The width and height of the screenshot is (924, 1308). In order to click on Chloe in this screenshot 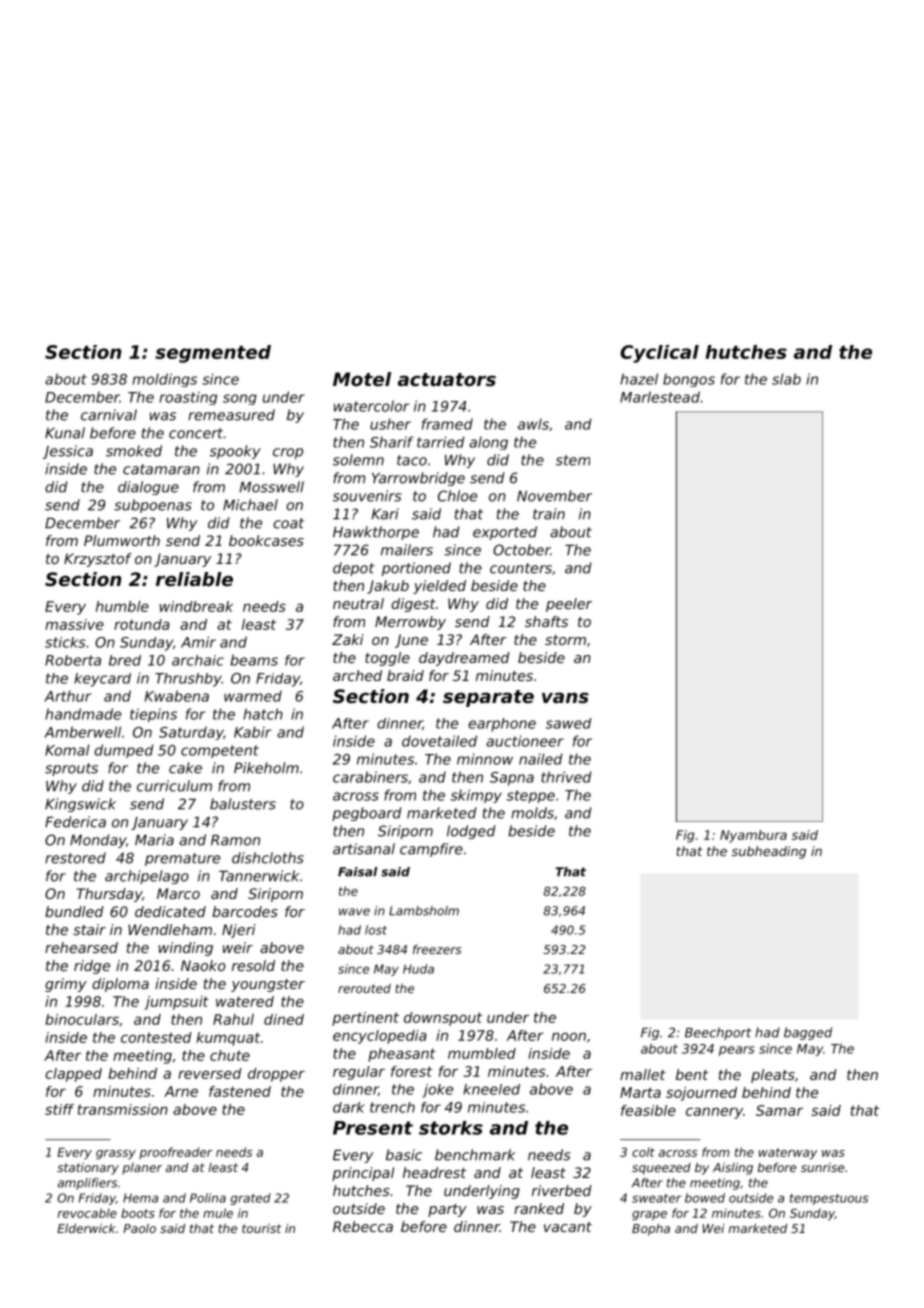, I will do `click(457, 496)`.
